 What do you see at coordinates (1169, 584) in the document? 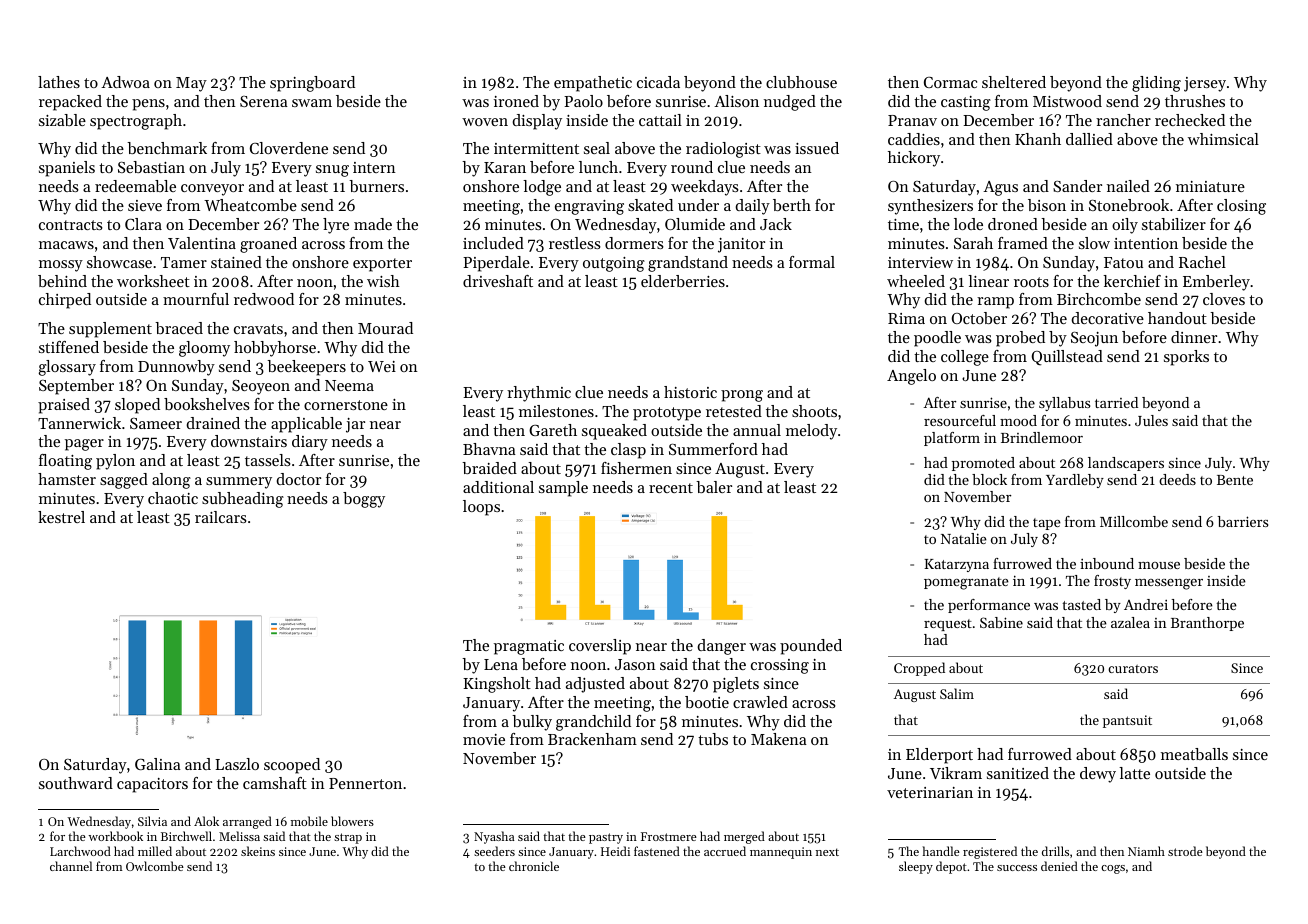
I see `messenger` at bounding box center [1169, 584].
